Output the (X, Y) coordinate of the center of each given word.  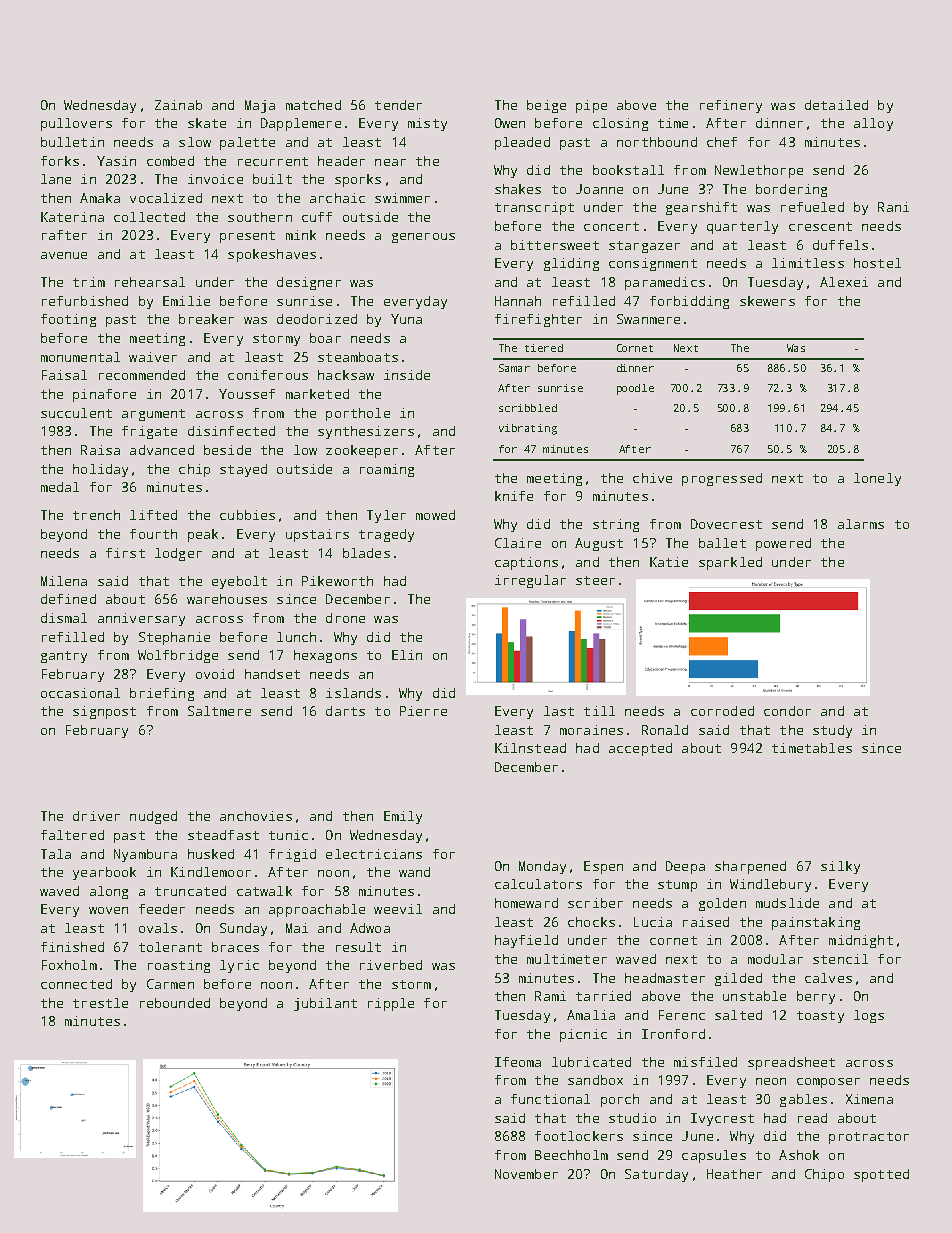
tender (398, 105)
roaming (387, 470)
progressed (722, 479)
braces (235, 947)
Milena (64, 581)
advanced (162, 450)
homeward (526, 903)
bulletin (72, 142)
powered (783, 544)
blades (366, 553)
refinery (731, 106)
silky (840, 867)
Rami (550, 996)
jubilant (325, 1004)
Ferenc (682, 1015)
